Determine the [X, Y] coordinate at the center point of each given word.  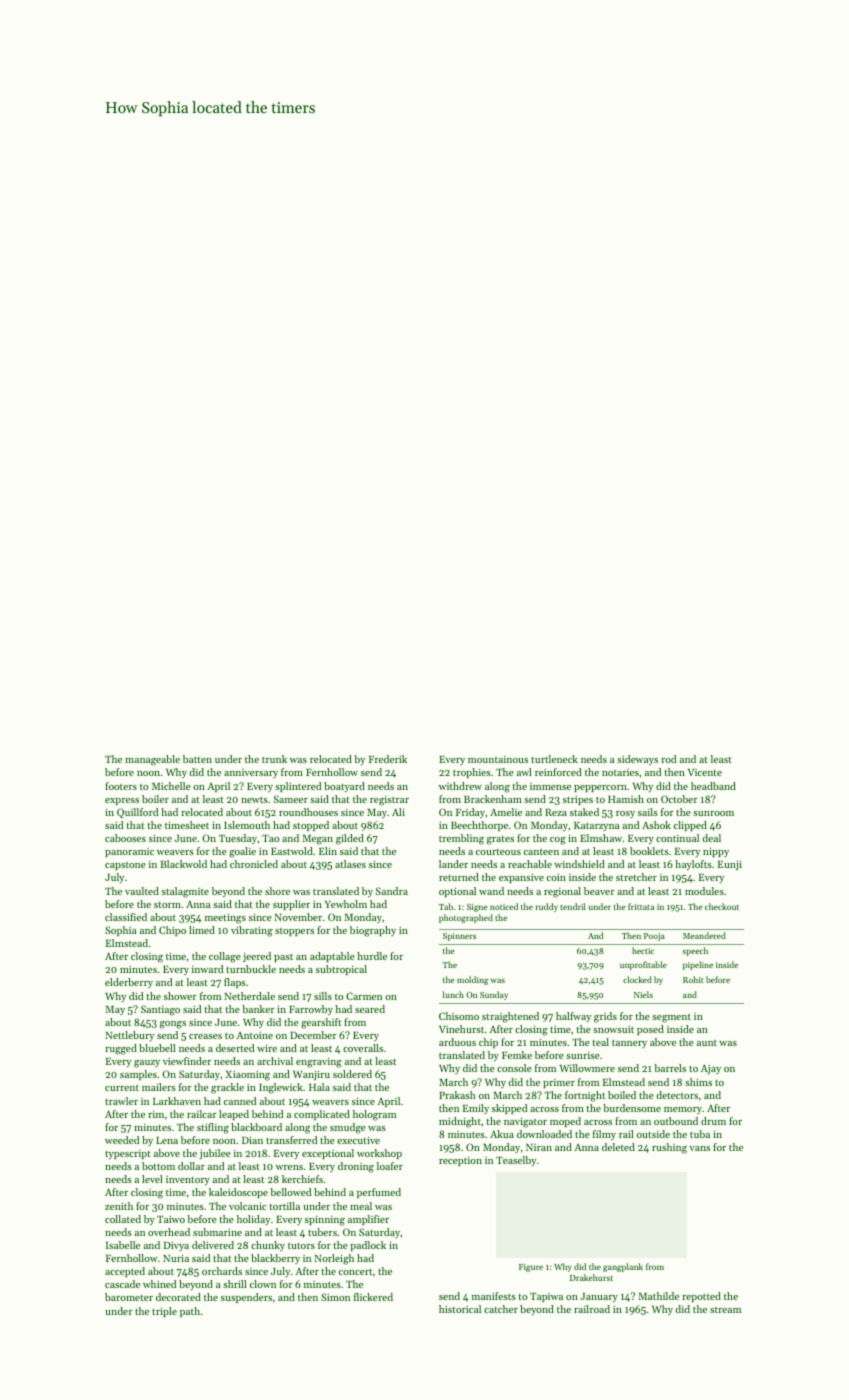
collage [225, 957]
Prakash [457, 1095]
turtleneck [554, 759]
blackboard [256, 1127]
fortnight [585, 1096]
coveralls [363, 1048]
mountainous [498, 759]
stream [725, 1310]
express [122, 801]
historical [460, 1309]
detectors [677, 1095]
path [190, 1312]
